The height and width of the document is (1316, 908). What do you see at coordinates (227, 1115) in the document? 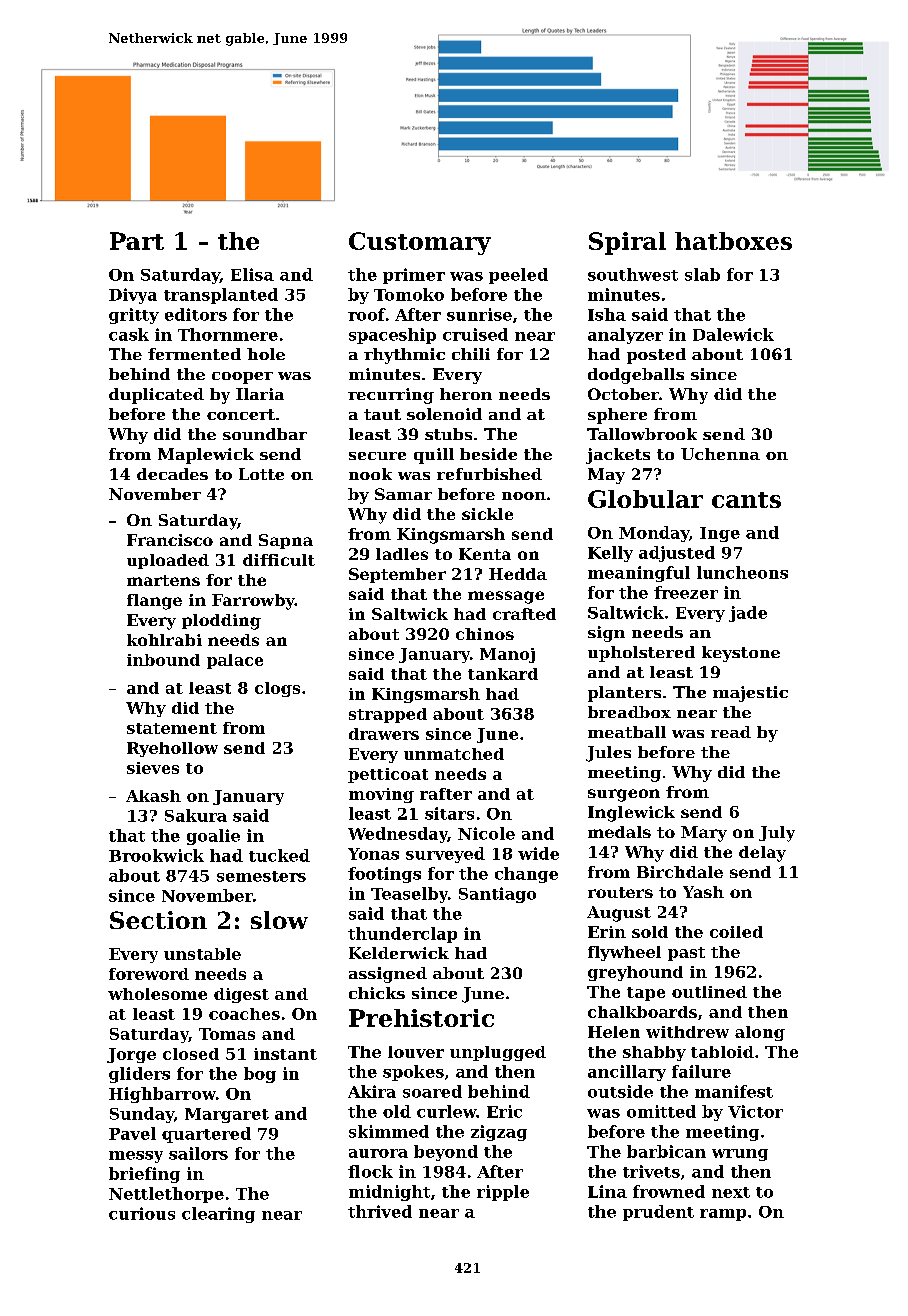
I see `Margaret` at bounding box center [227, 1115].
